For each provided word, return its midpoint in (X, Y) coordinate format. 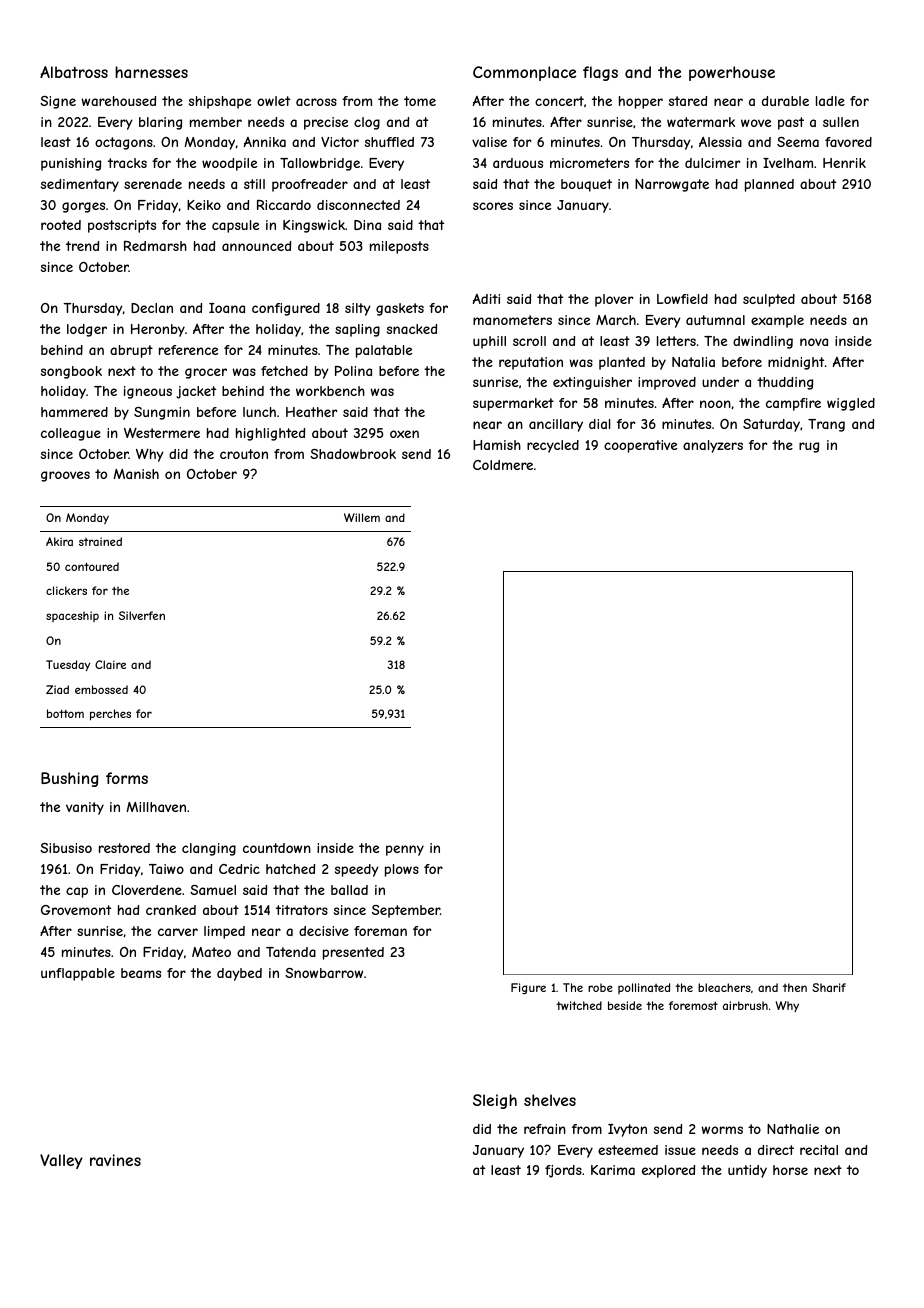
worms (722, 1130)
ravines (115, 1160)
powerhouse (732, 73)
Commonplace (524, 73)
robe (600, 987)
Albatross (74, 72)
